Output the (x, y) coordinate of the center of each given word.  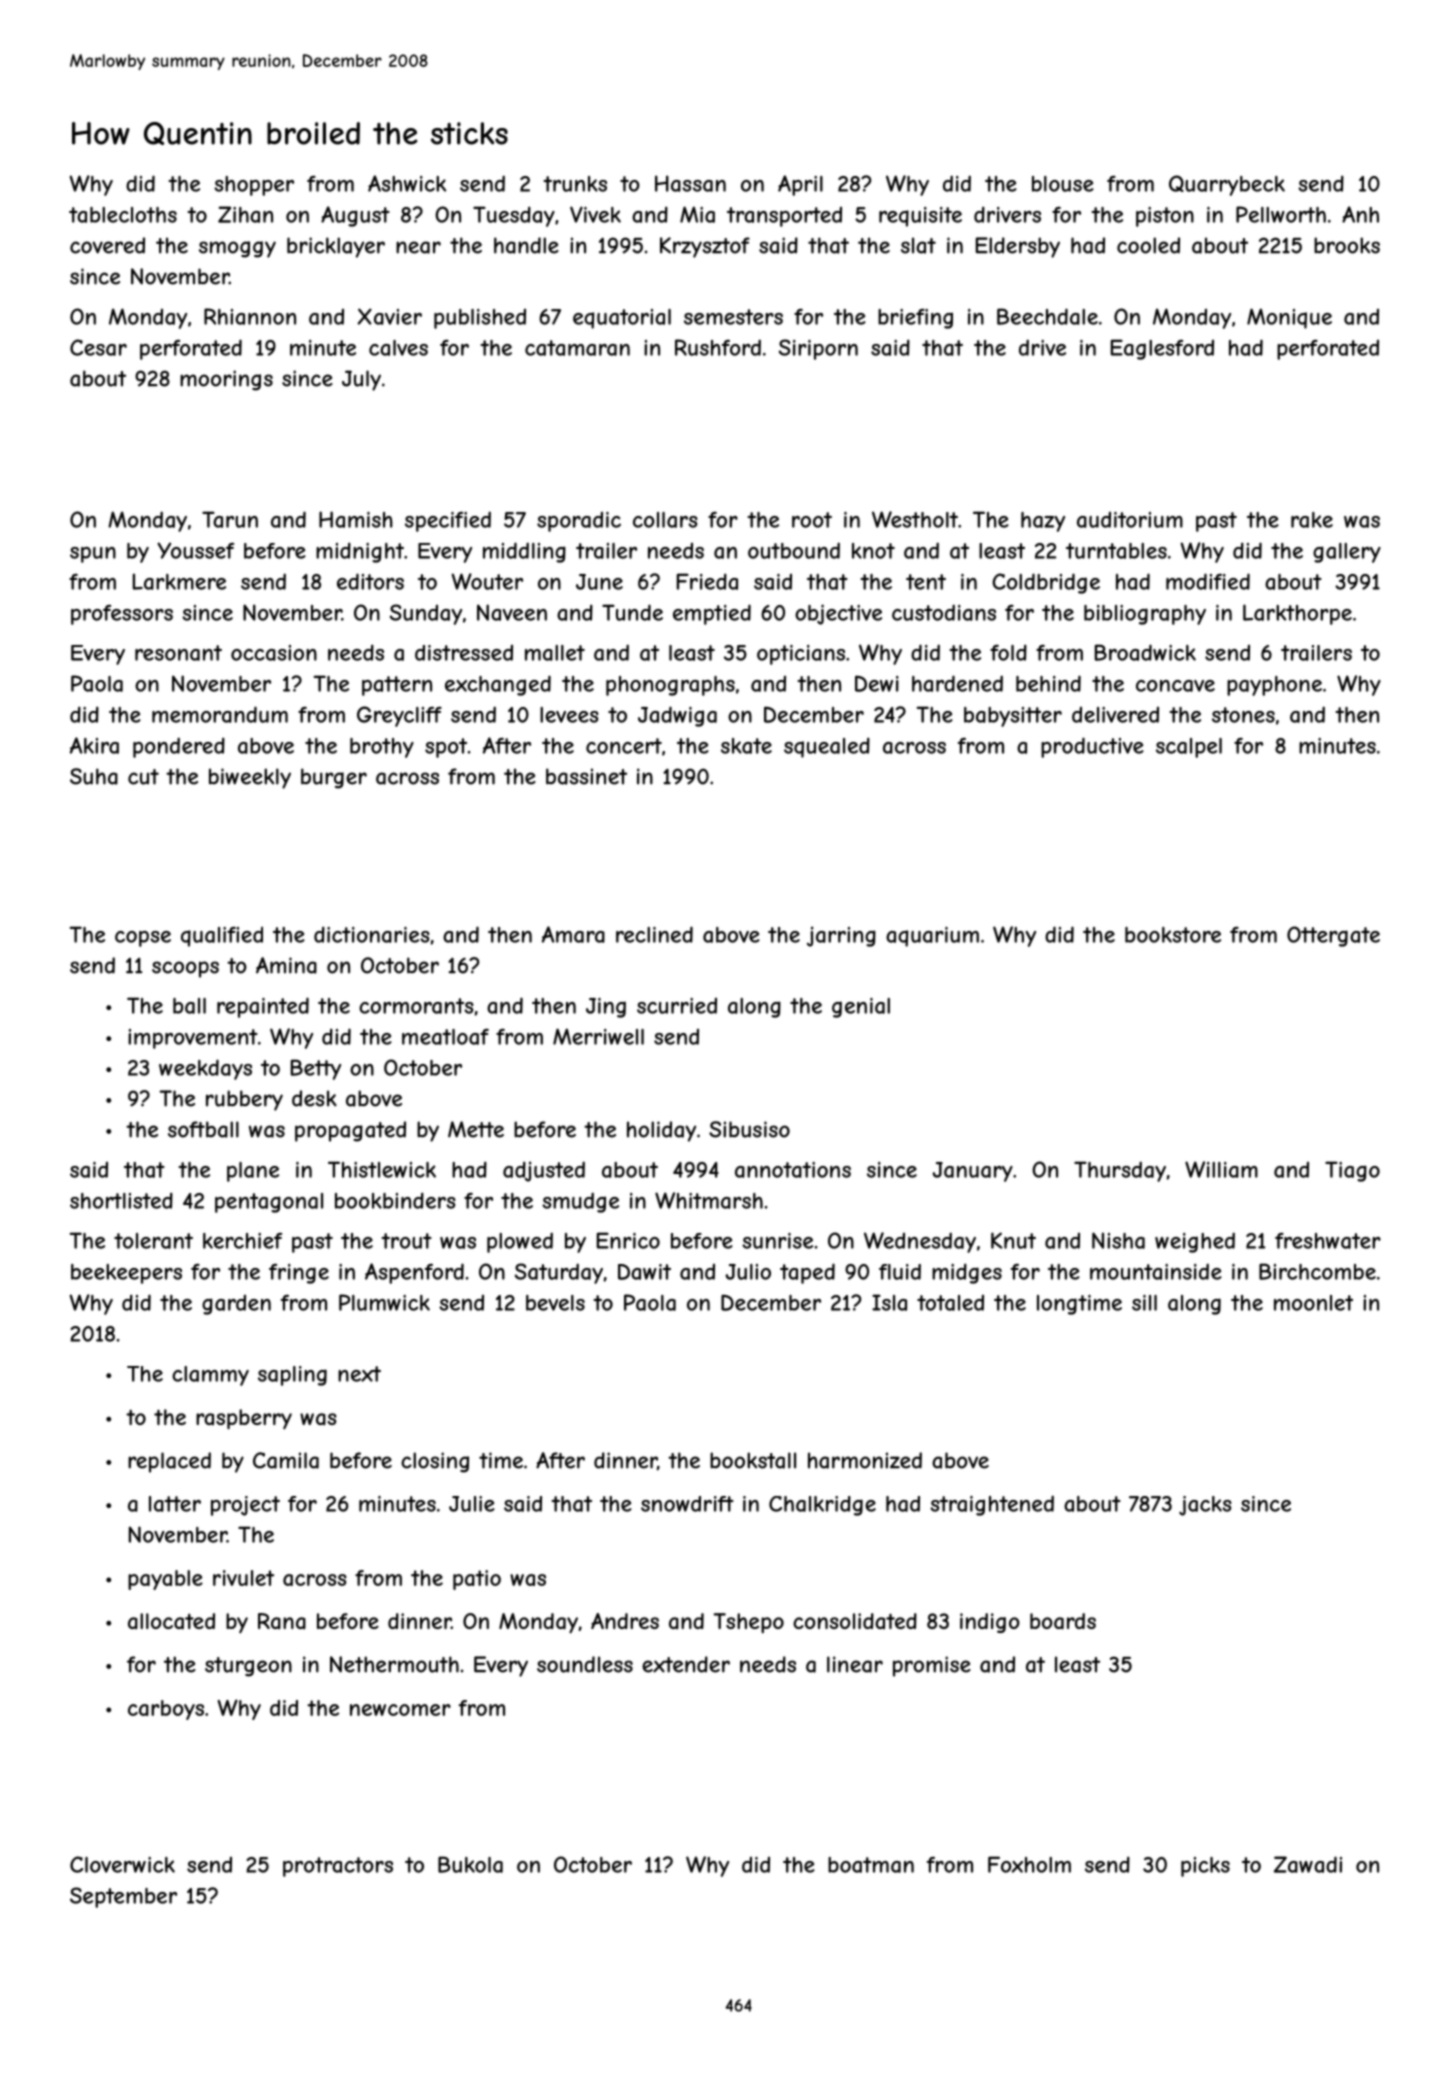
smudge (580, 1202)
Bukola (470, 1864)
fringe (299, 1274)
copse (143, 939)
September (123, 1897)
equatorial (622, 319)
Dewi (877, 683)
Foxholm (1029, 1864)
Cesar (98, 347)
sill (1144, 1303)
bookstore (1173, 935)
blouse (1063, 184)
